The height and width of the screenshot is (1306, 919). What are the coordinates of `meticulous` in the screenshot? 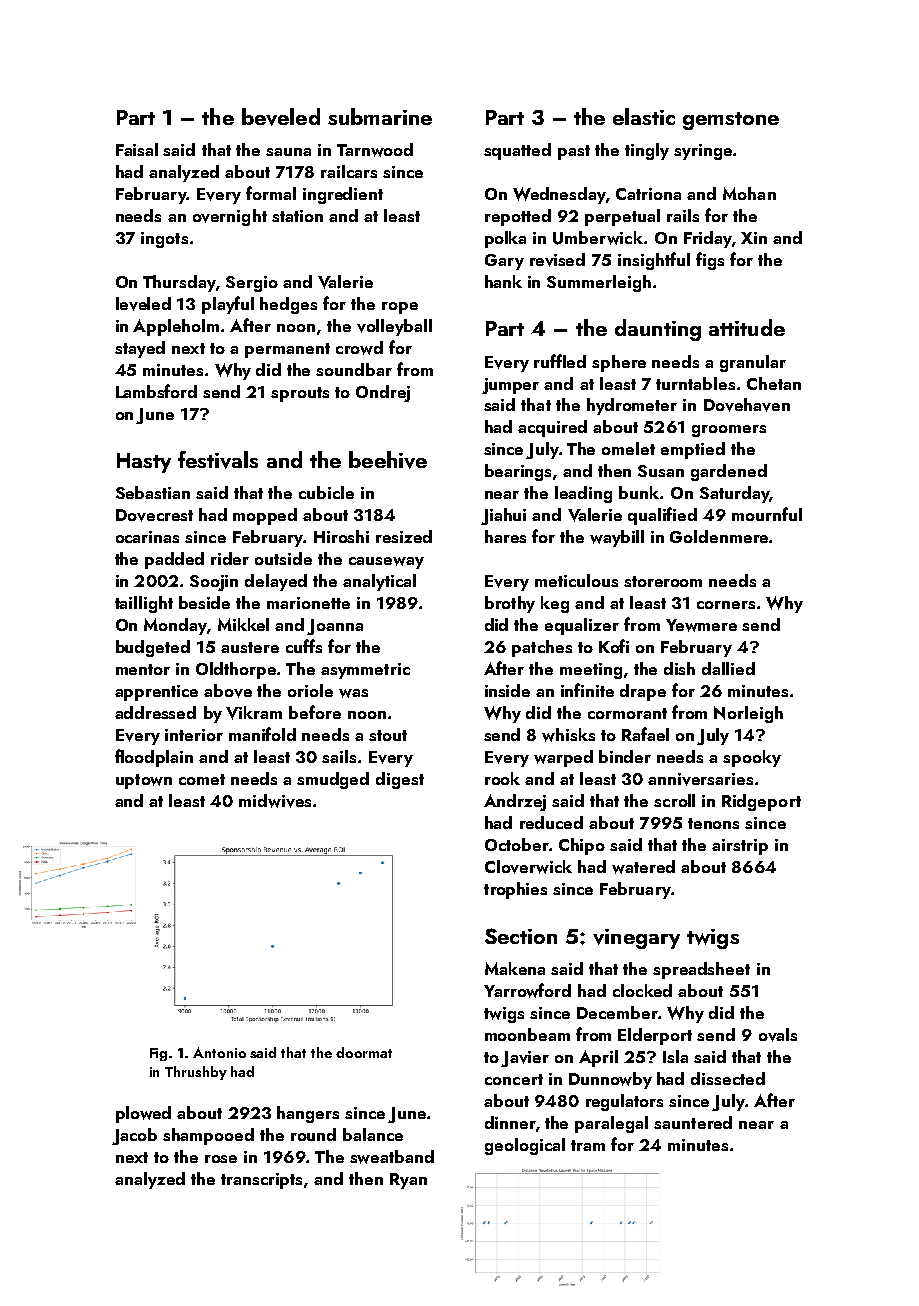 It's located at (576, 580).
